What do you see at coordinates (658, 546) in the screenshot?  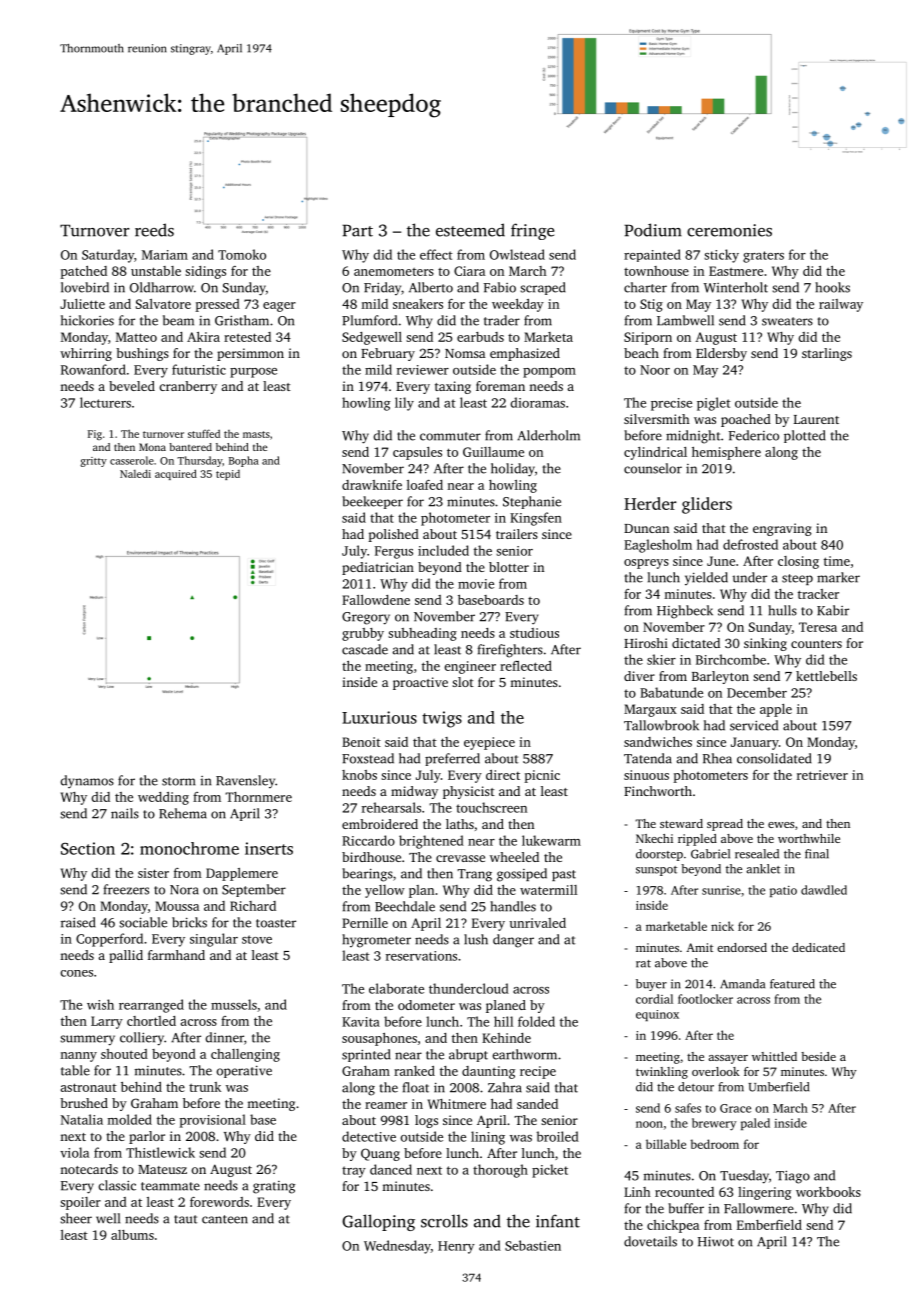 I see `Eaglesholm` at bounding box center [658, 546].
